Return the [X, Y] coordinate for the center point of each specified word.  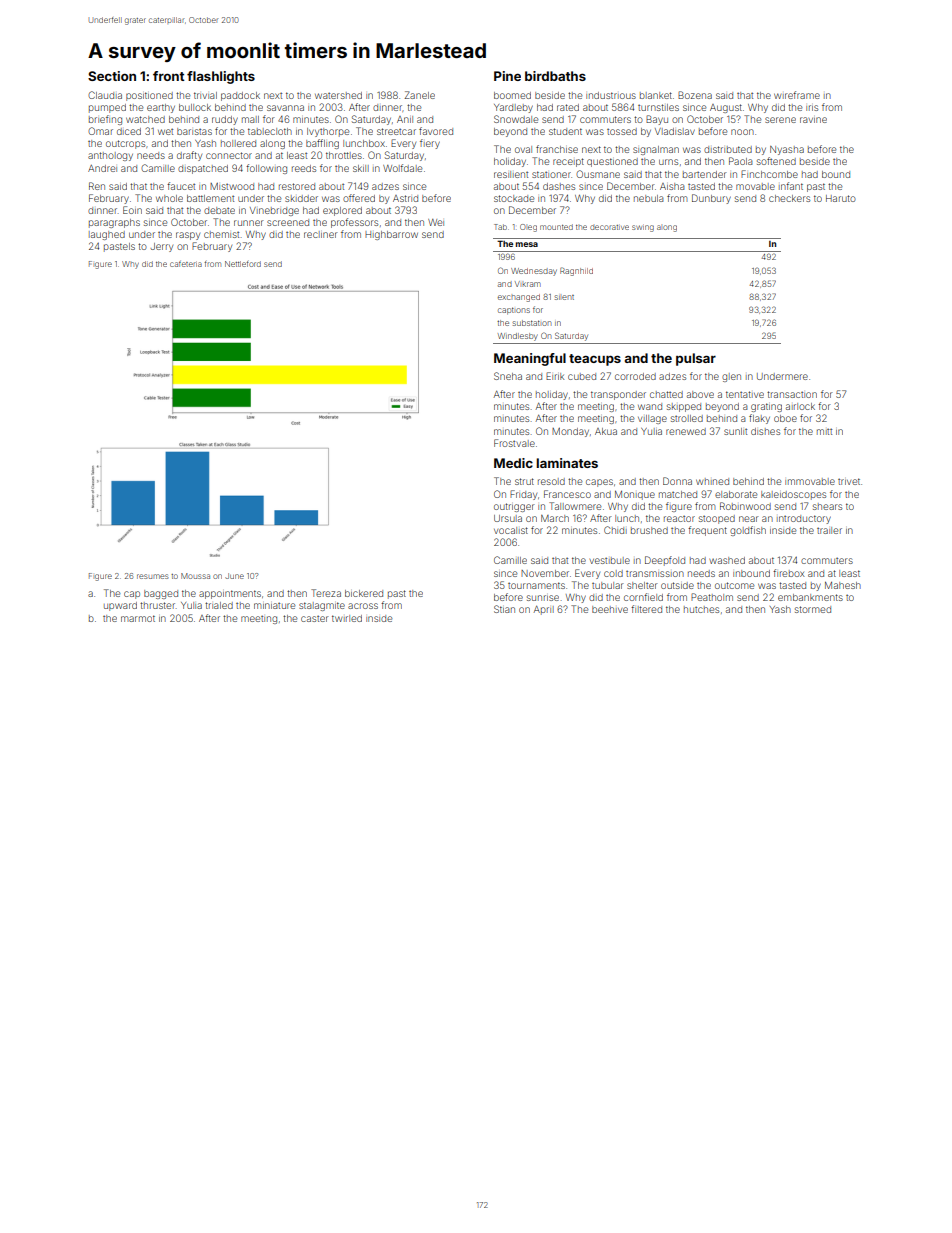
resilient [511, 174]
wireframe [797, 95]
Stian [504, 609]
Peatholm [712, 597]
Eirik [555, 376]
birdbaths [555, 76]
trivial [205, 95]
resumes [152, 576]
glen [731, 377]
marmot [138, 618]
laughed [107, 235]
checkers [789, 198]
